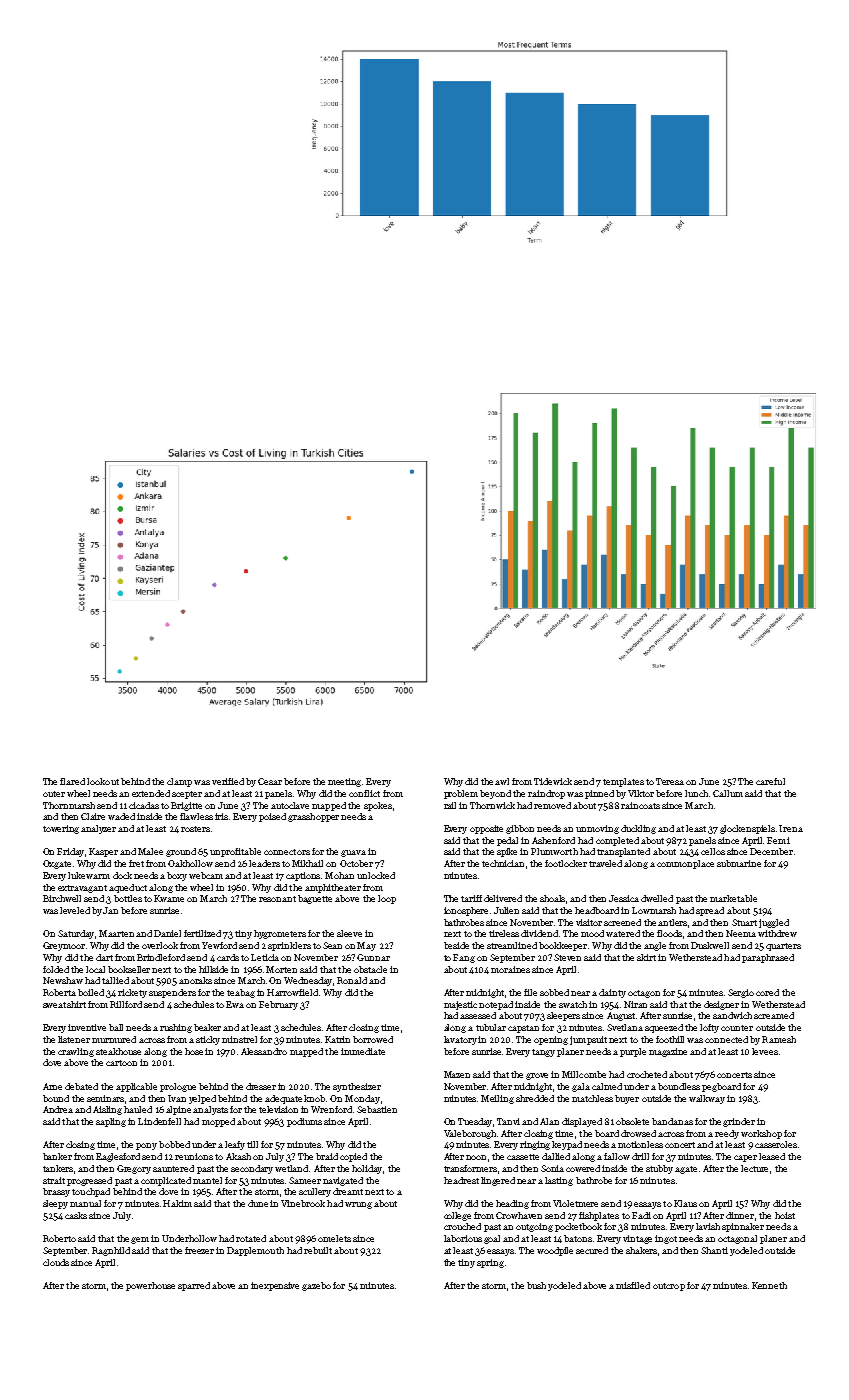 This screenshot has width=849, height=1400. I want to click on gazebo, so click(316, 1286).
